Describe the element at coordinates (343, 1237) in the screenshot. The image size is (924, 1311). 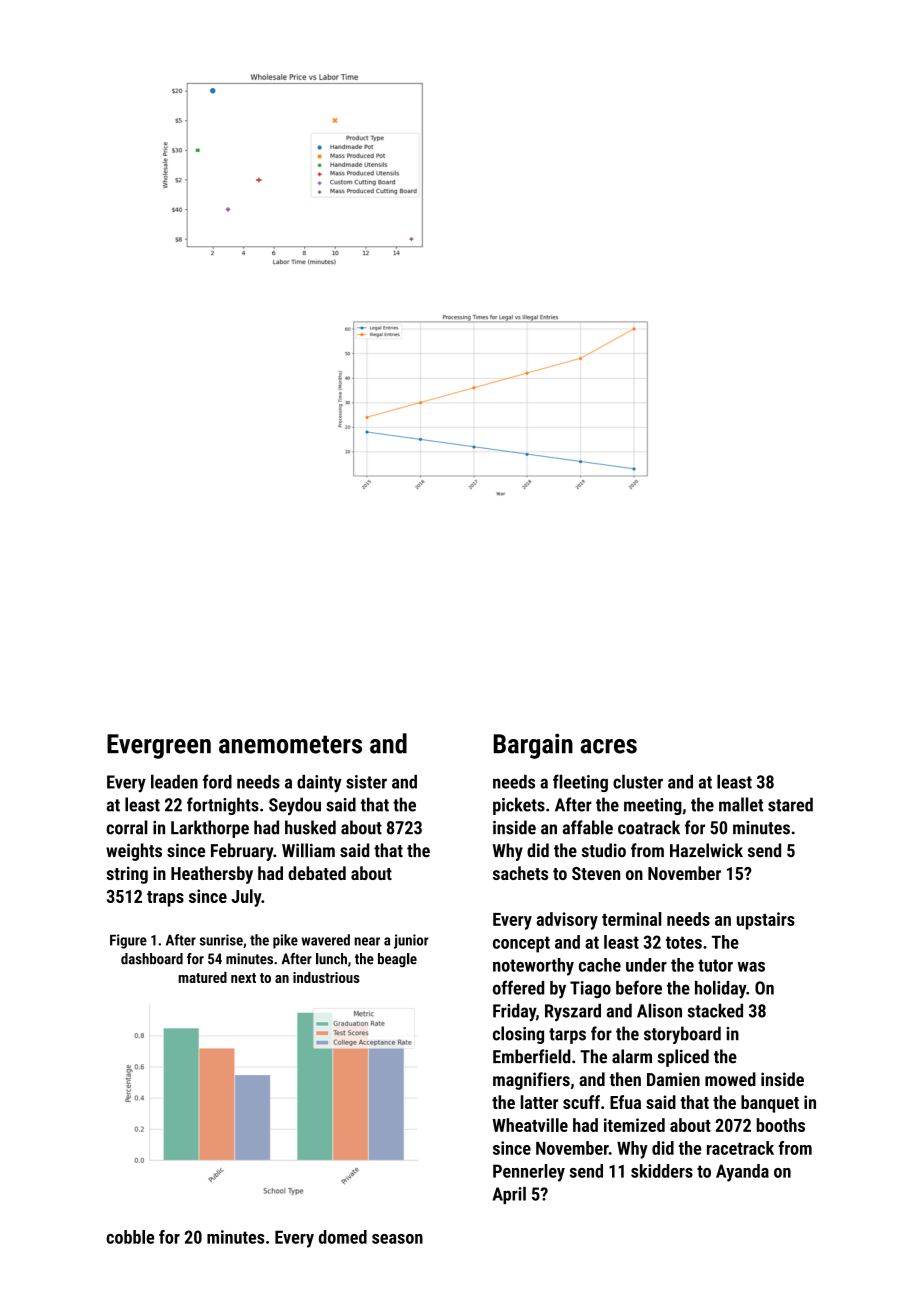
I see `domed` at that location.
